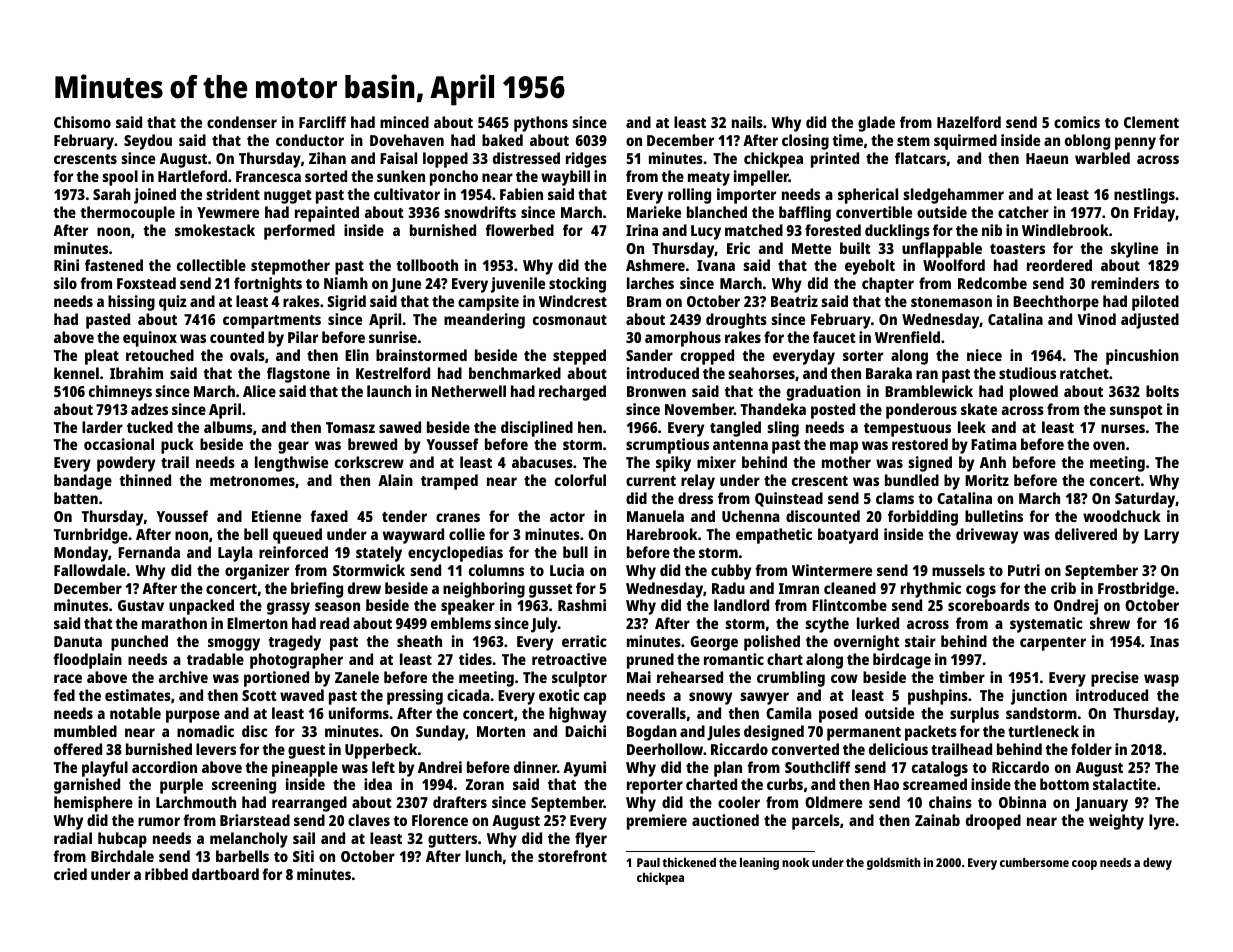 The width and height of the screenshot is (1233, 952). What do you see at coordinates (895, 498) in the screenshot?
I see `clams` at bounding box center [895, 498].
